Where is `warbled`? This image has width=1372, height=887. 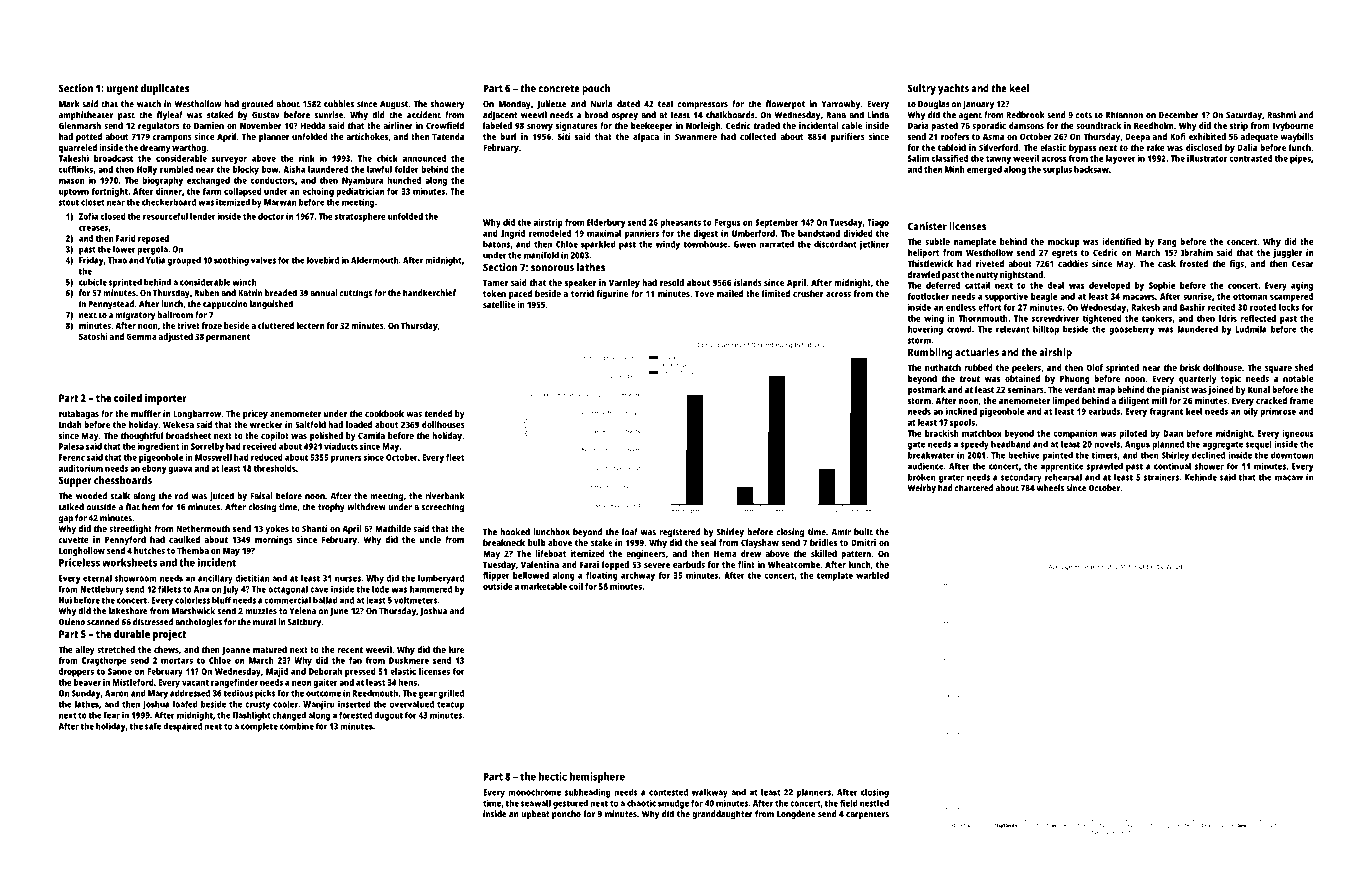
warbled is located at coordinates (872, 575).
